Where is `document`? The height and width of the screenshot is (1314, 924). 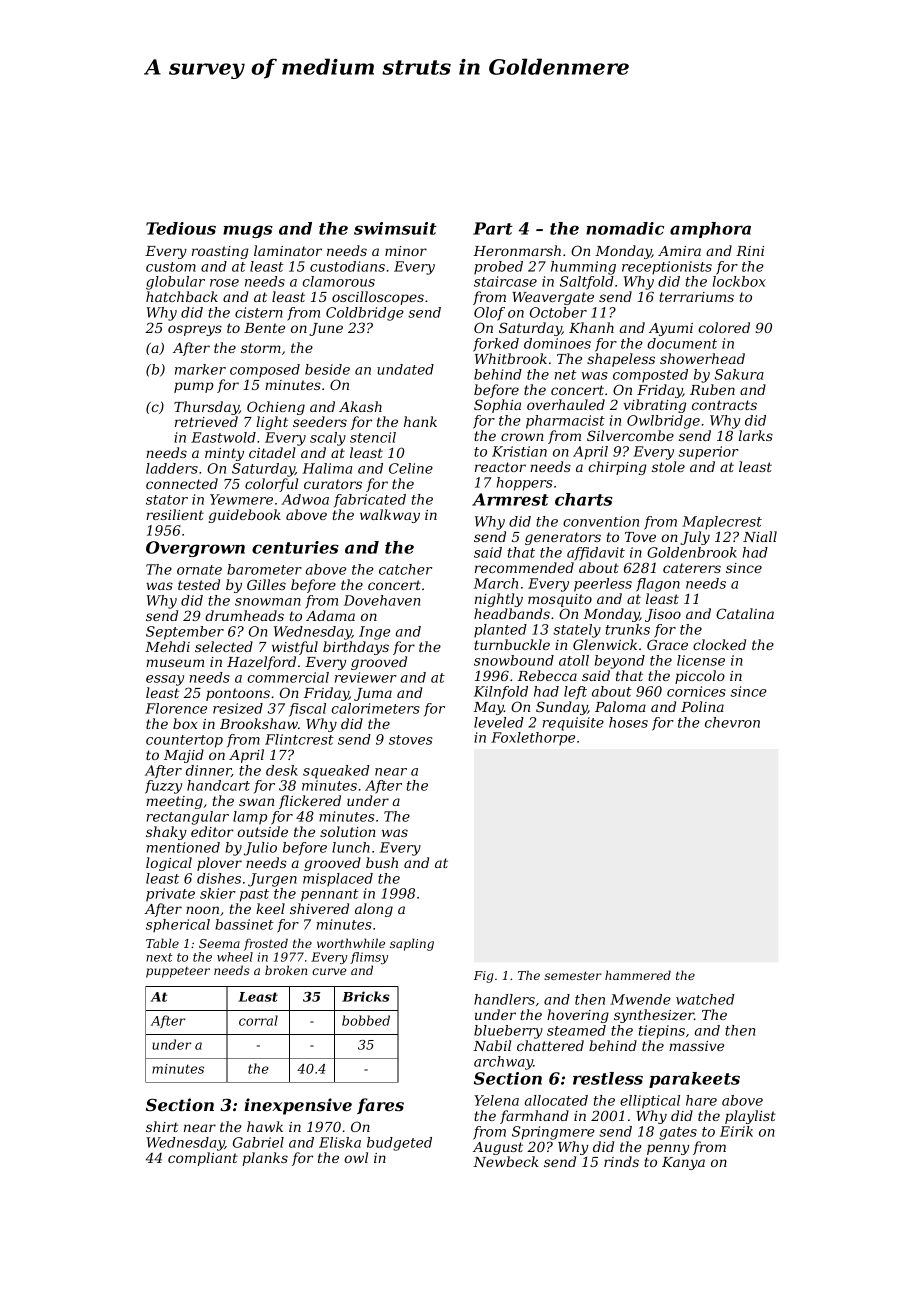
document is located at coordinates (682, 343).
